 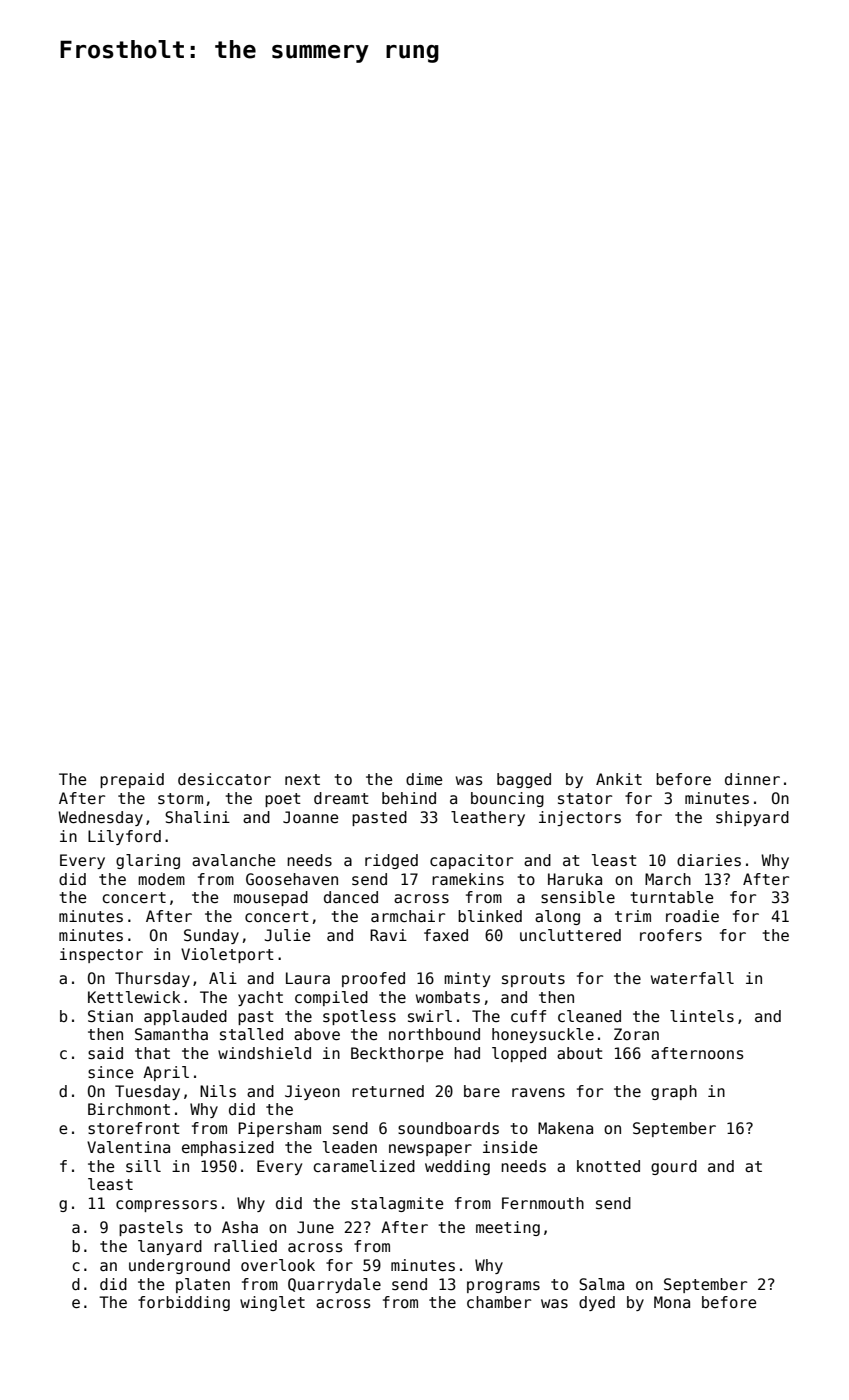 I want to click on desiccator, so click(x=224, y=779).
